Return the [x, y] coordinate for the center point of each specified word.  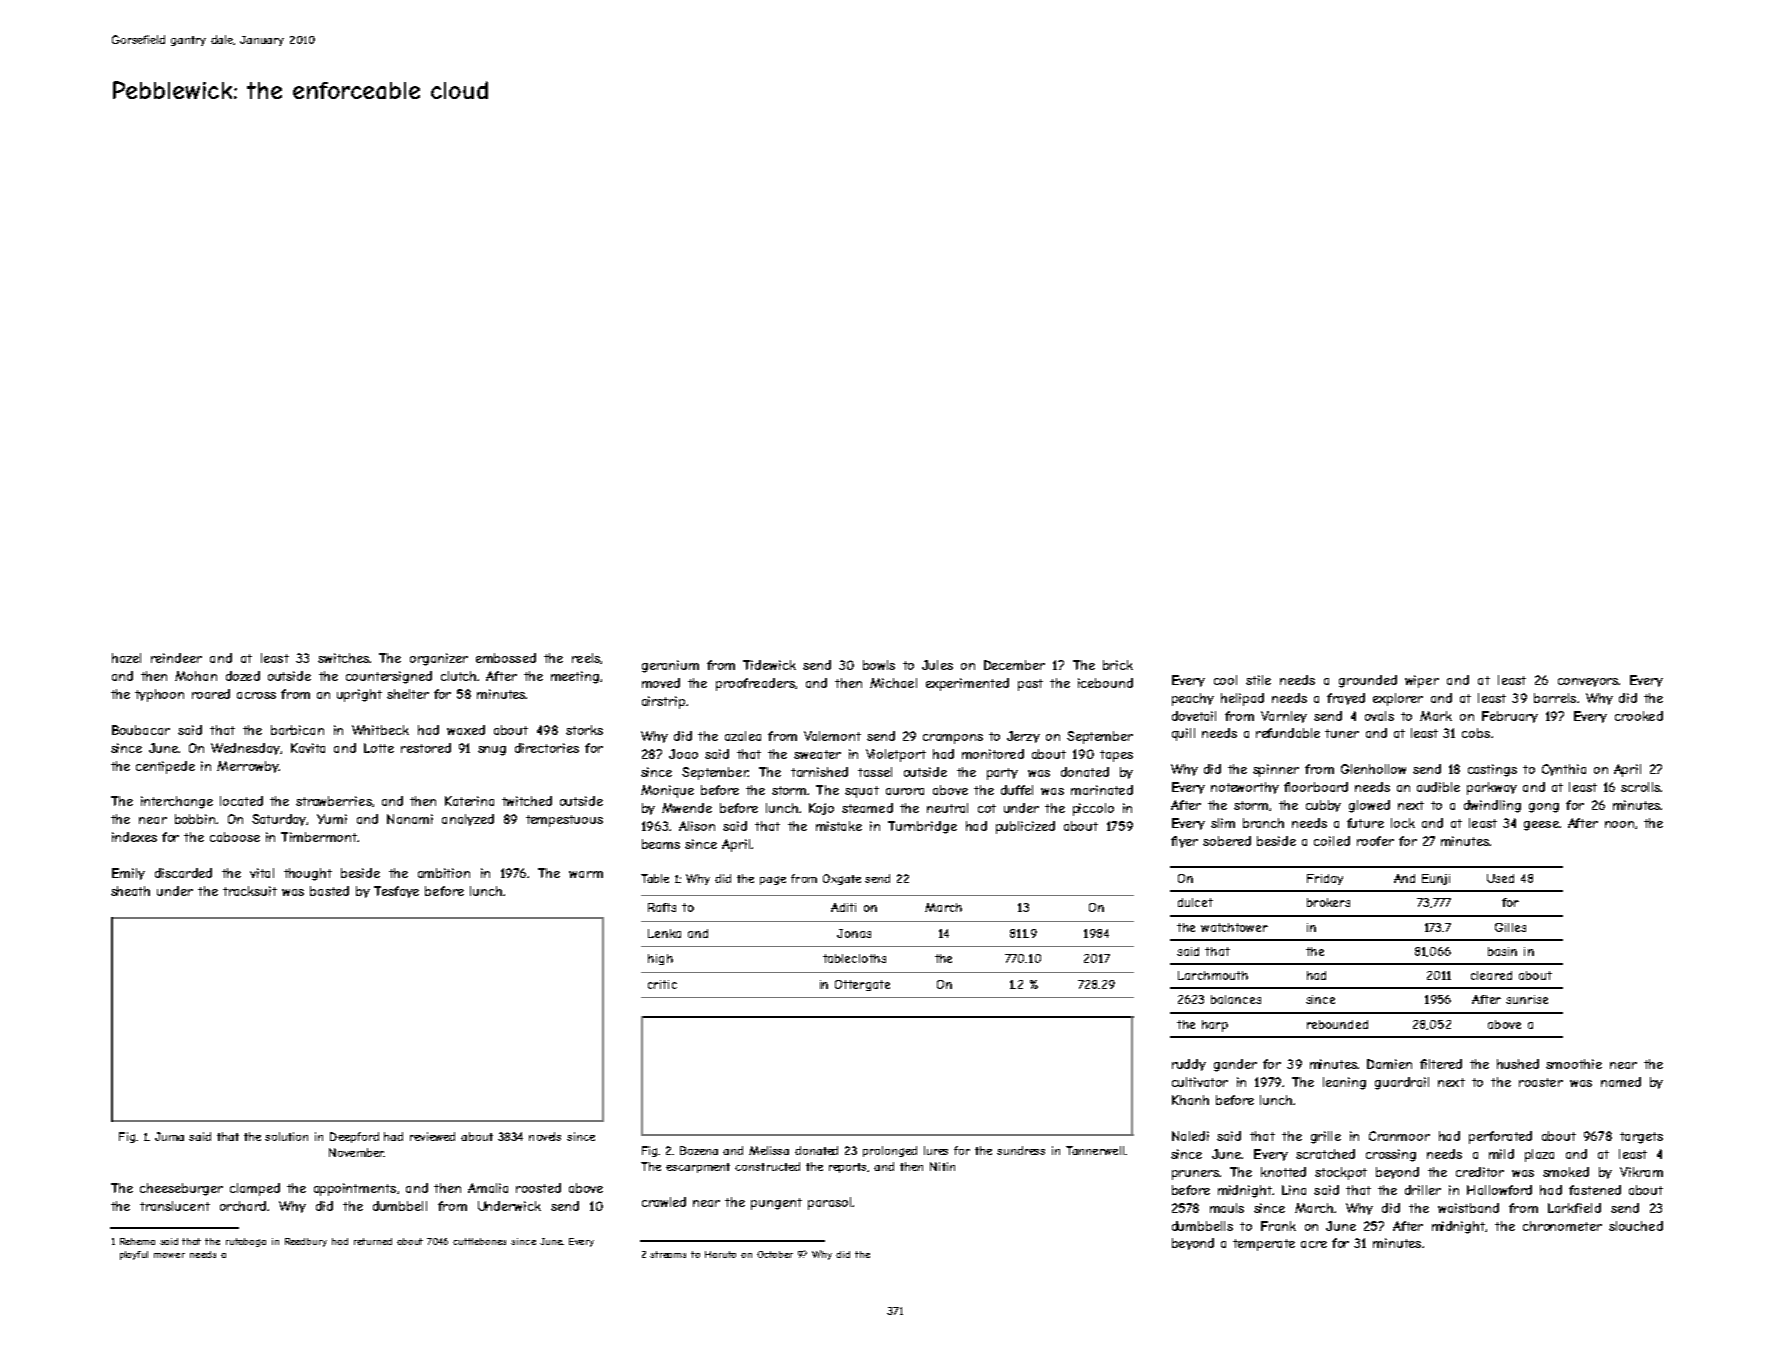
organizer [439, 659]
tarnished [819, 772]
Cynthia [1564, 770]
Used [1500, 878]
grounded [1368, 681]
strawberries [334, 801]
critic [662, 984]
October [775, 1254]
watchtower [1234, 927]
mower [169, 1255]
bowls [879, 665]
